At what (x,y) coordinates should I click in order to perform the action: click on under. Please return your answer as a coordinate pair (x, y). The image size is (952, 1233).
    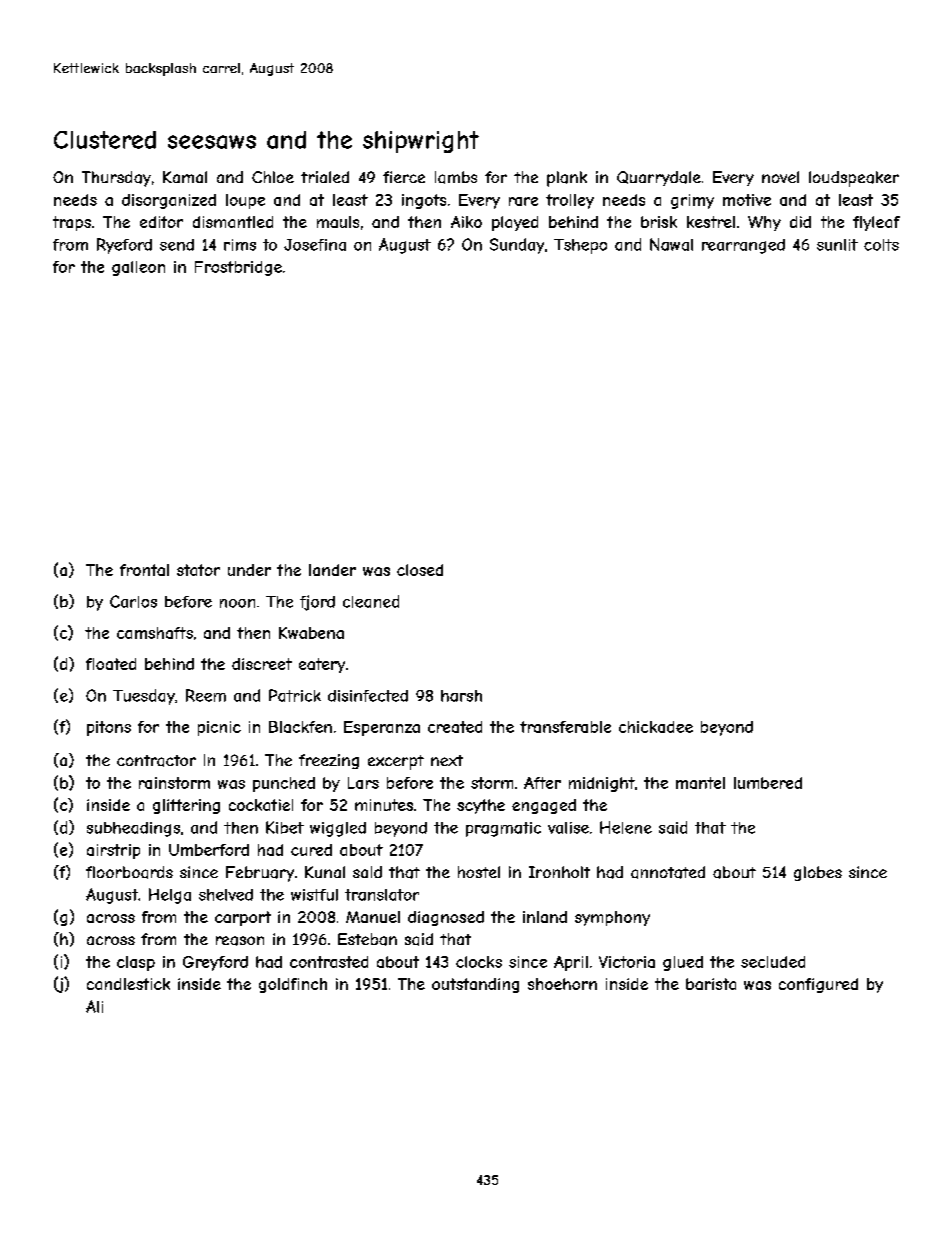
    Looking at the image, I should click on (249, 570).
